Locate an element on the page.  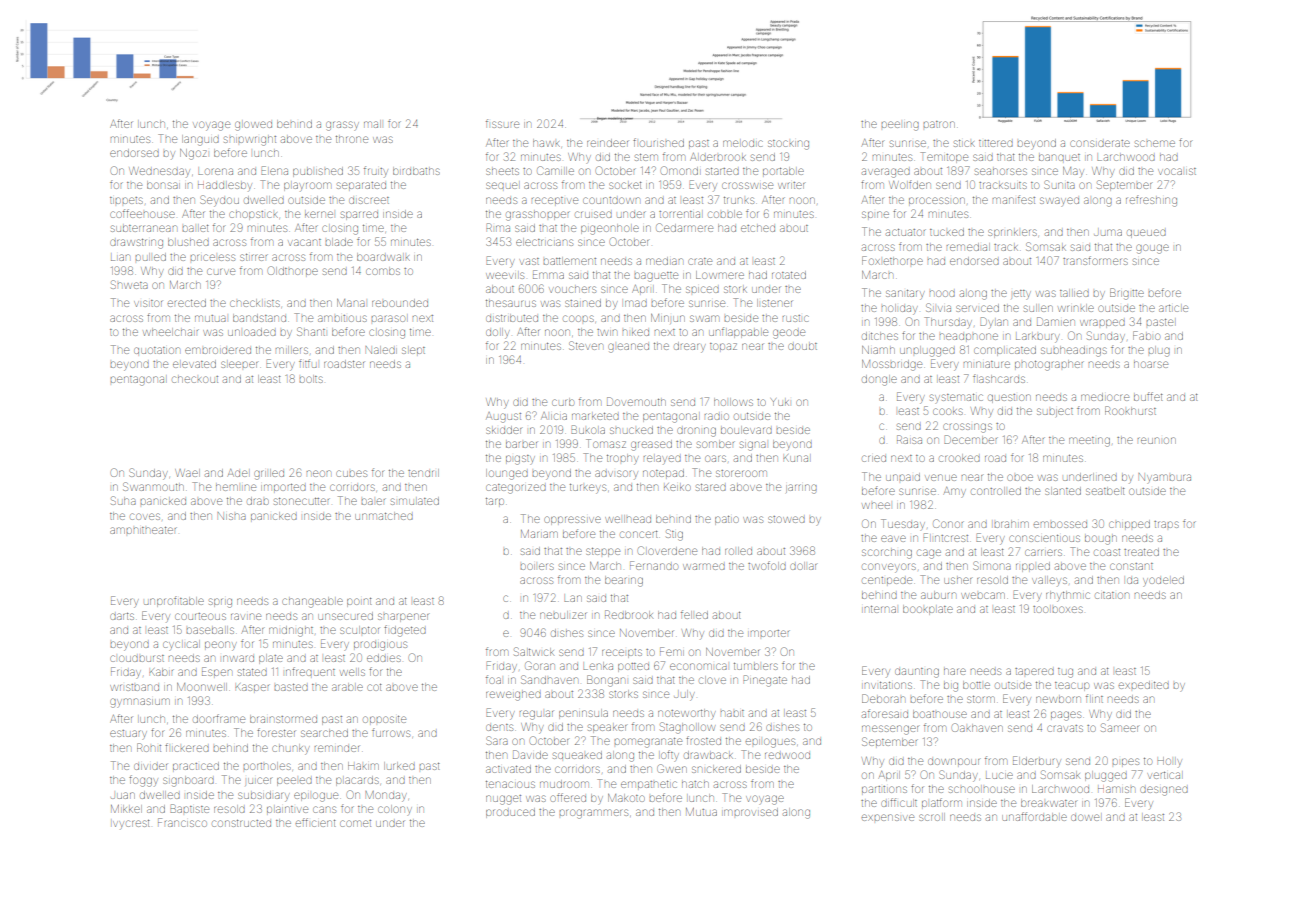
tittered is located at coordinates (996, 143).
